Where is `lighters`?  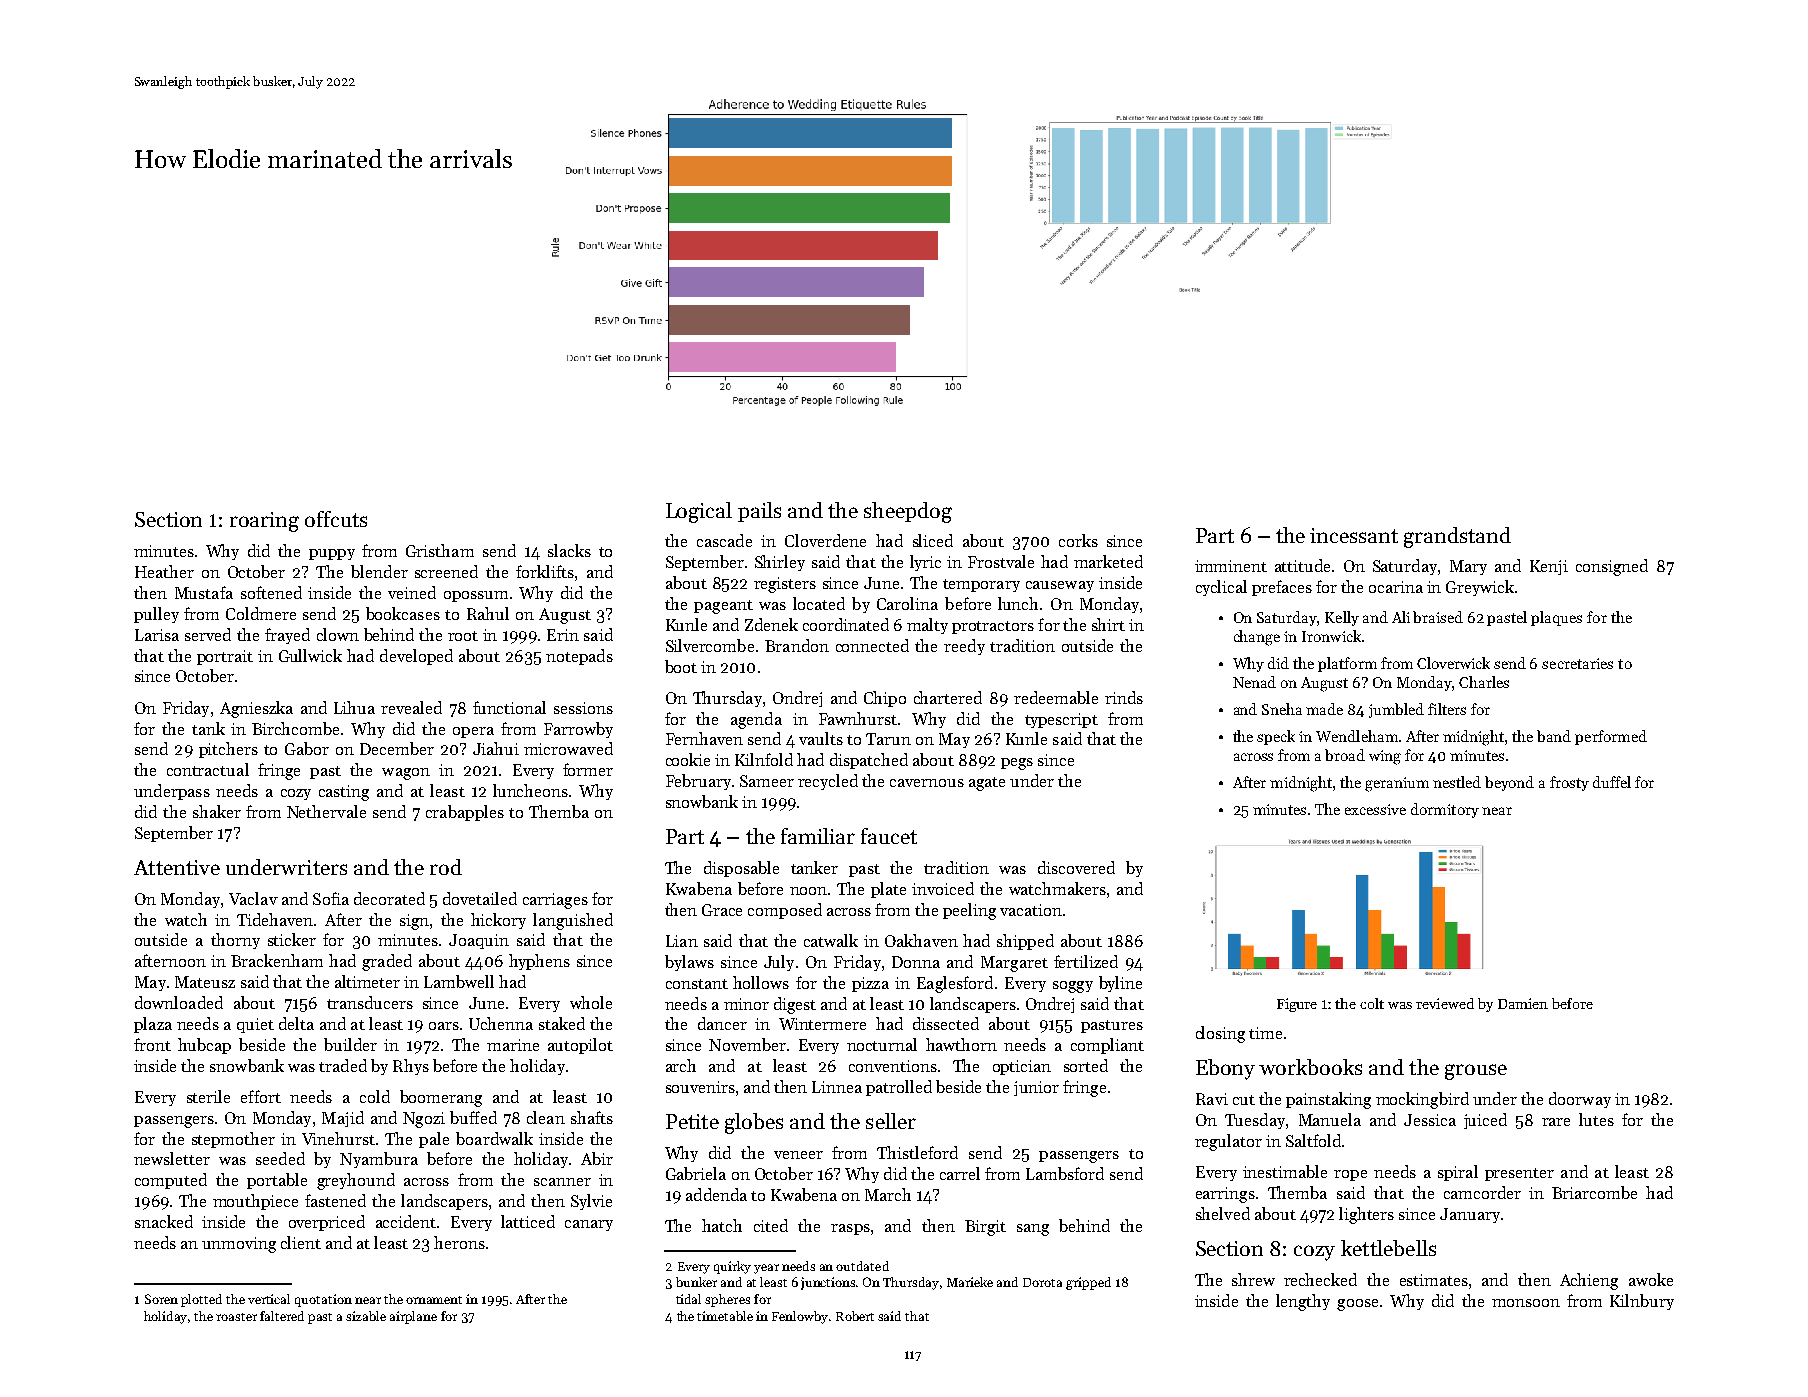 lighters is located at coordinates (1366, 1215).
